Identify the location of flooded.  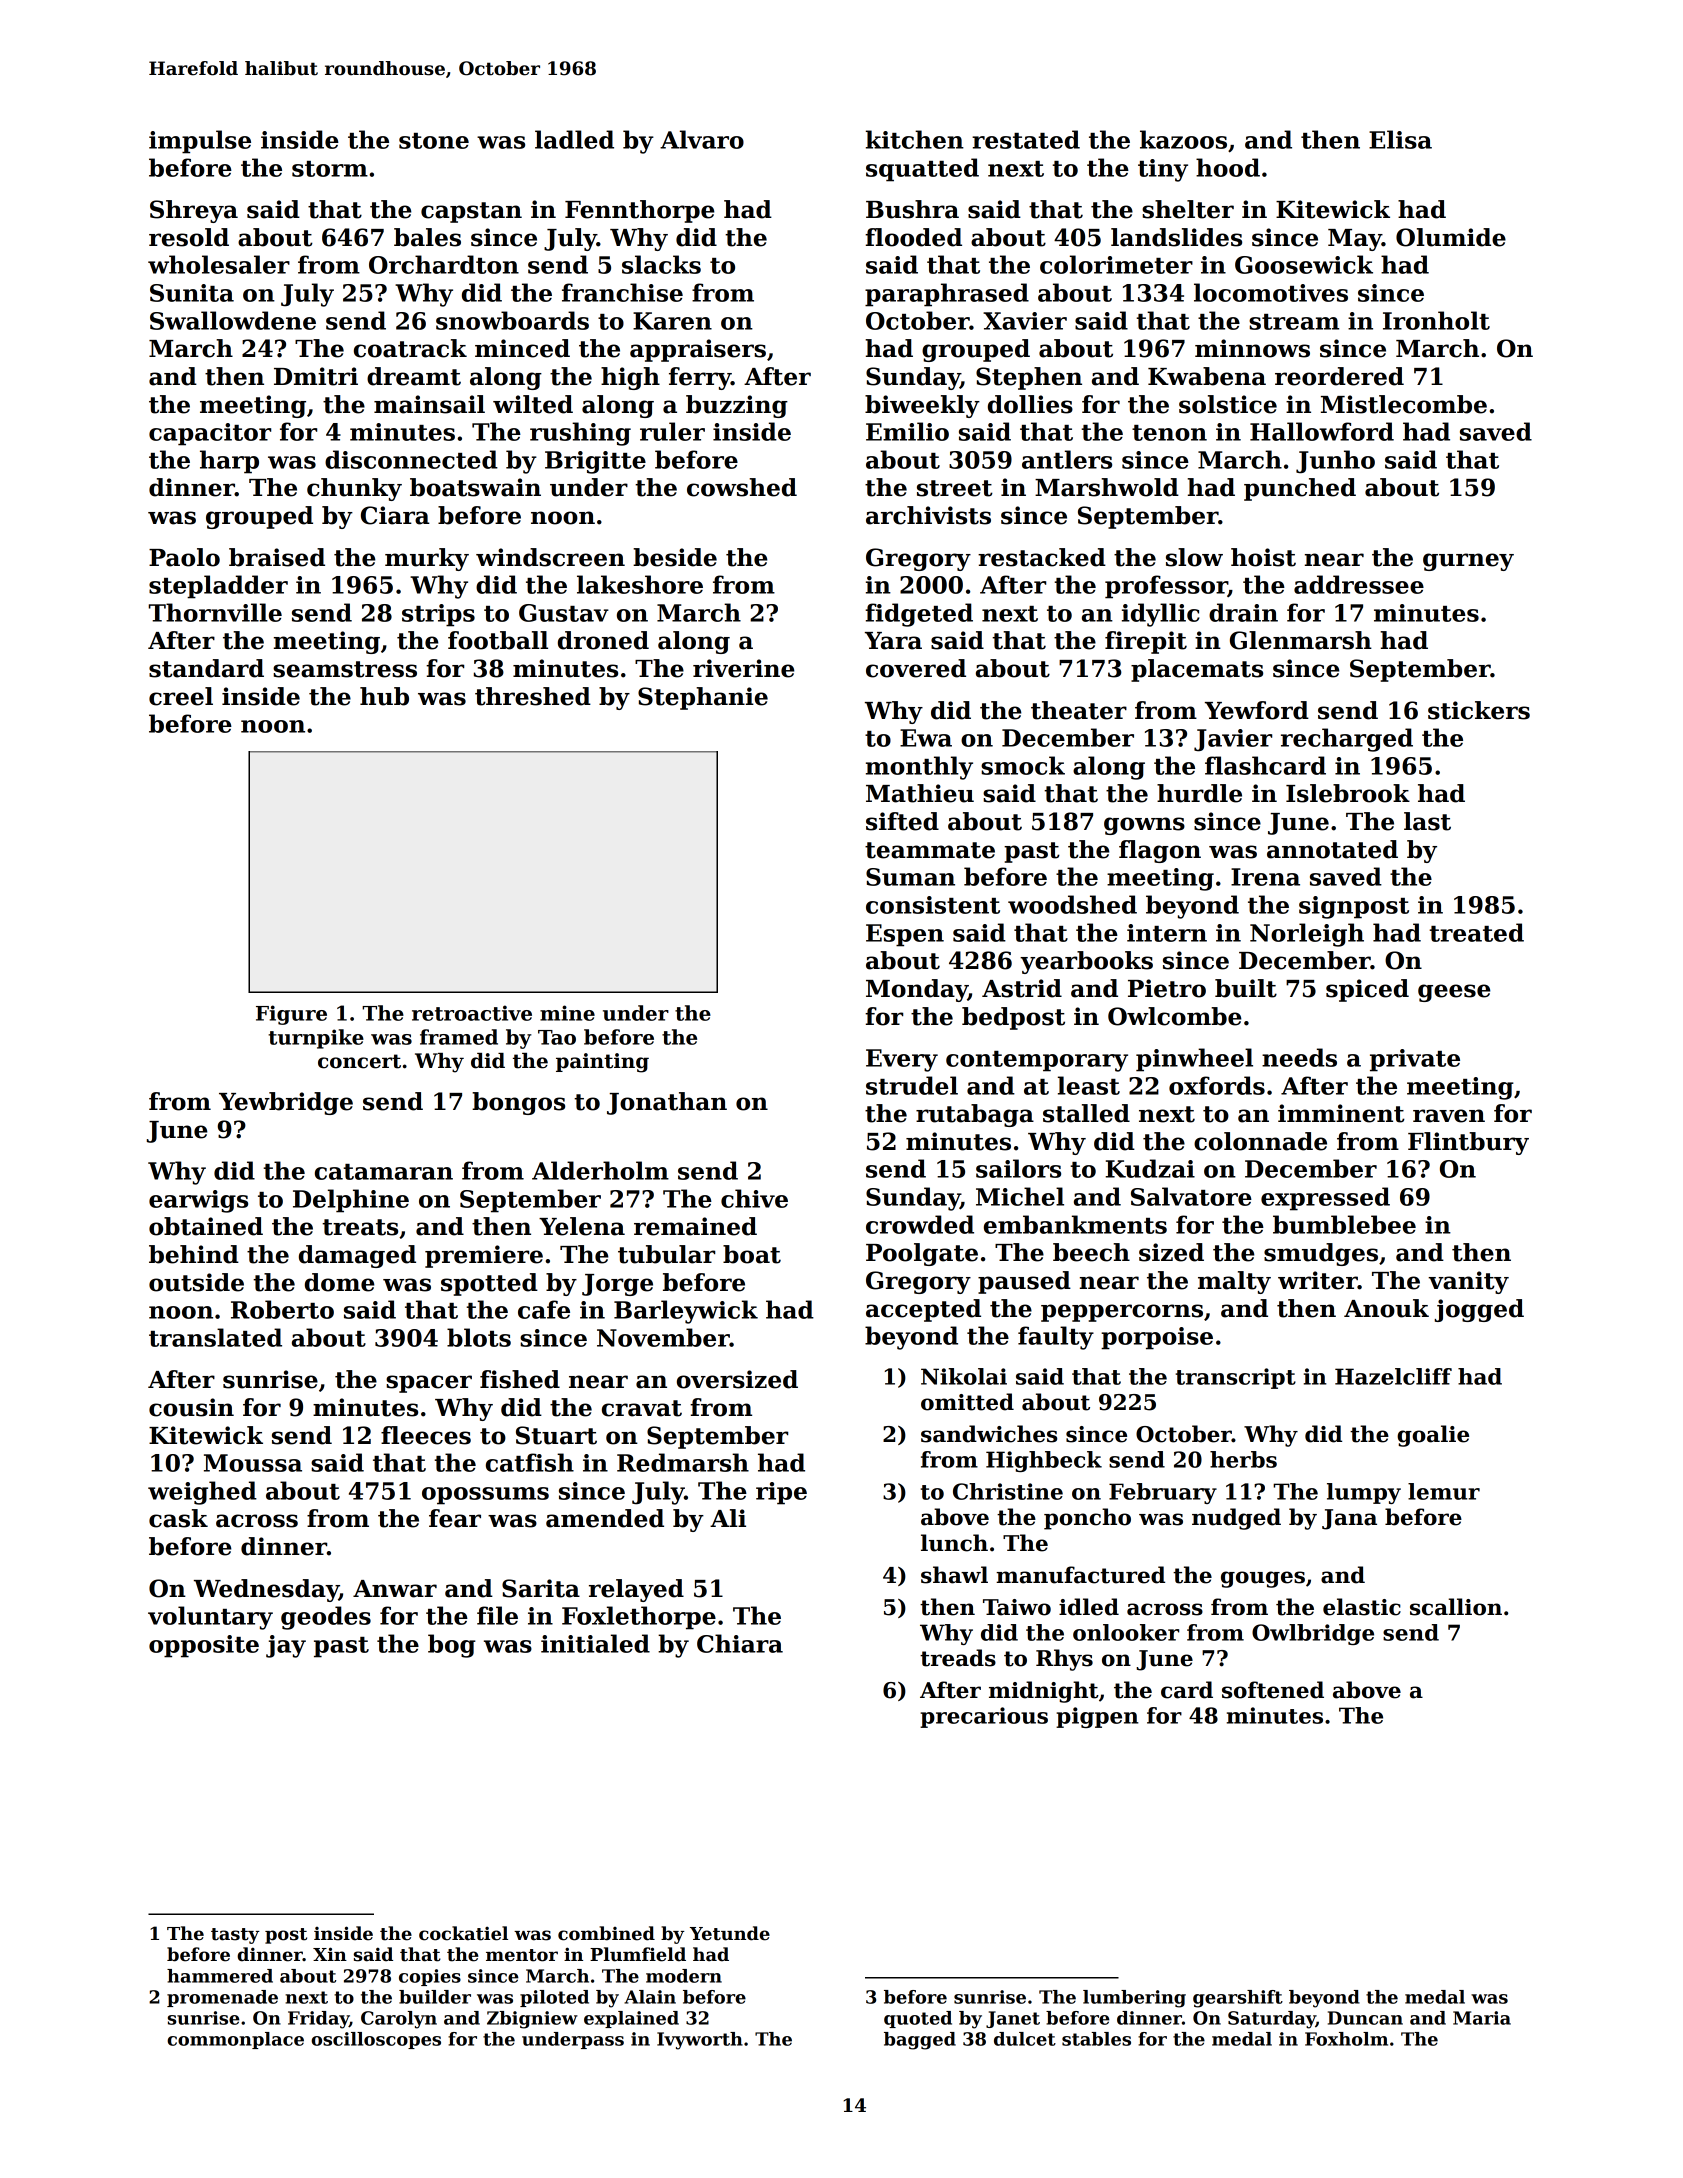
(913, 237).
